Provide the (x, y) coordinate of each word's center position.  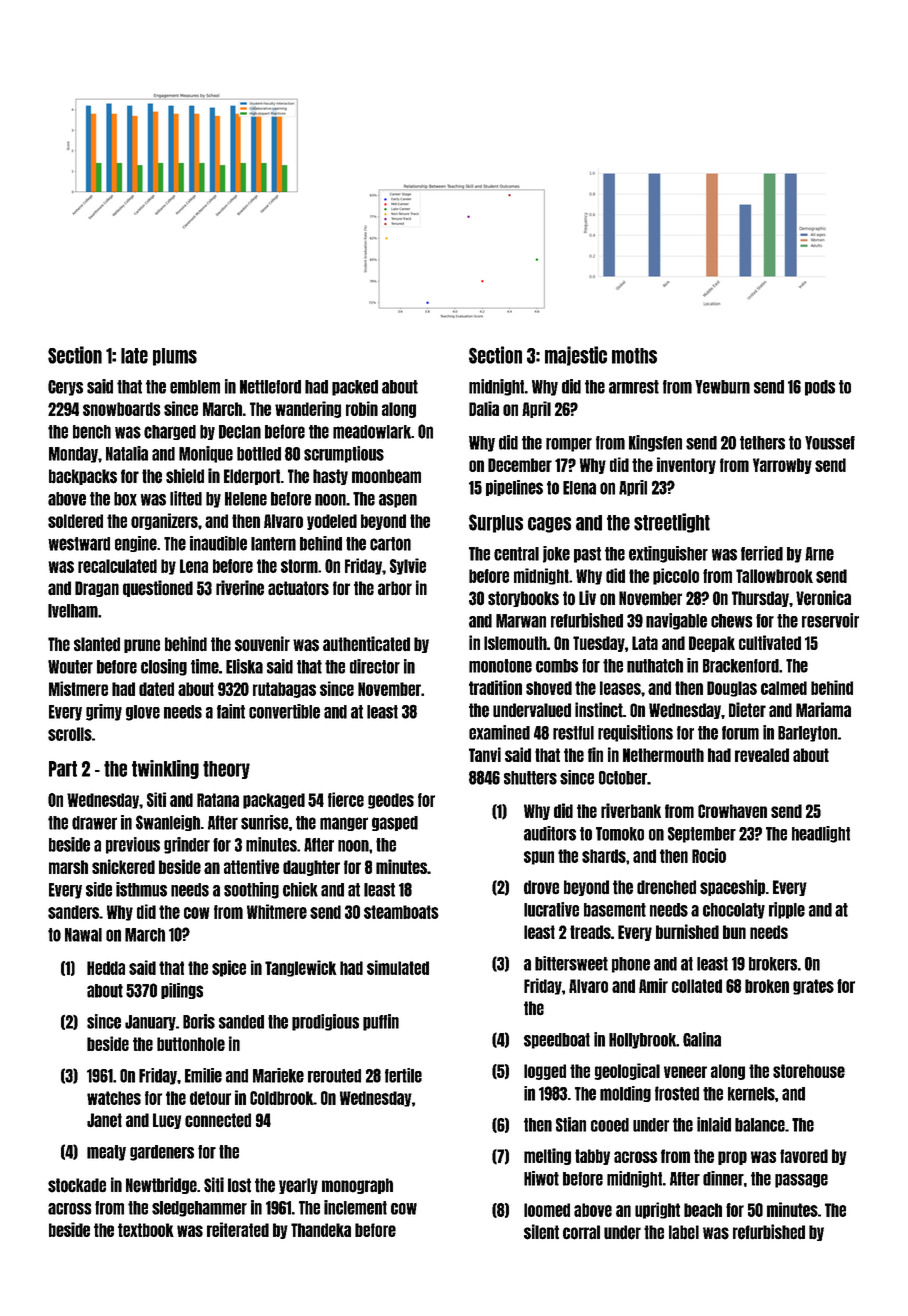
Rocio (709, 855)
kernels (751, 1094)
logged (545, 1072)
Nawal (83, 935)
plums (175, 357)
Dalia (484, 408)
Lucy (167, 1121)
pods (820, 388)
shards (604, 856)
